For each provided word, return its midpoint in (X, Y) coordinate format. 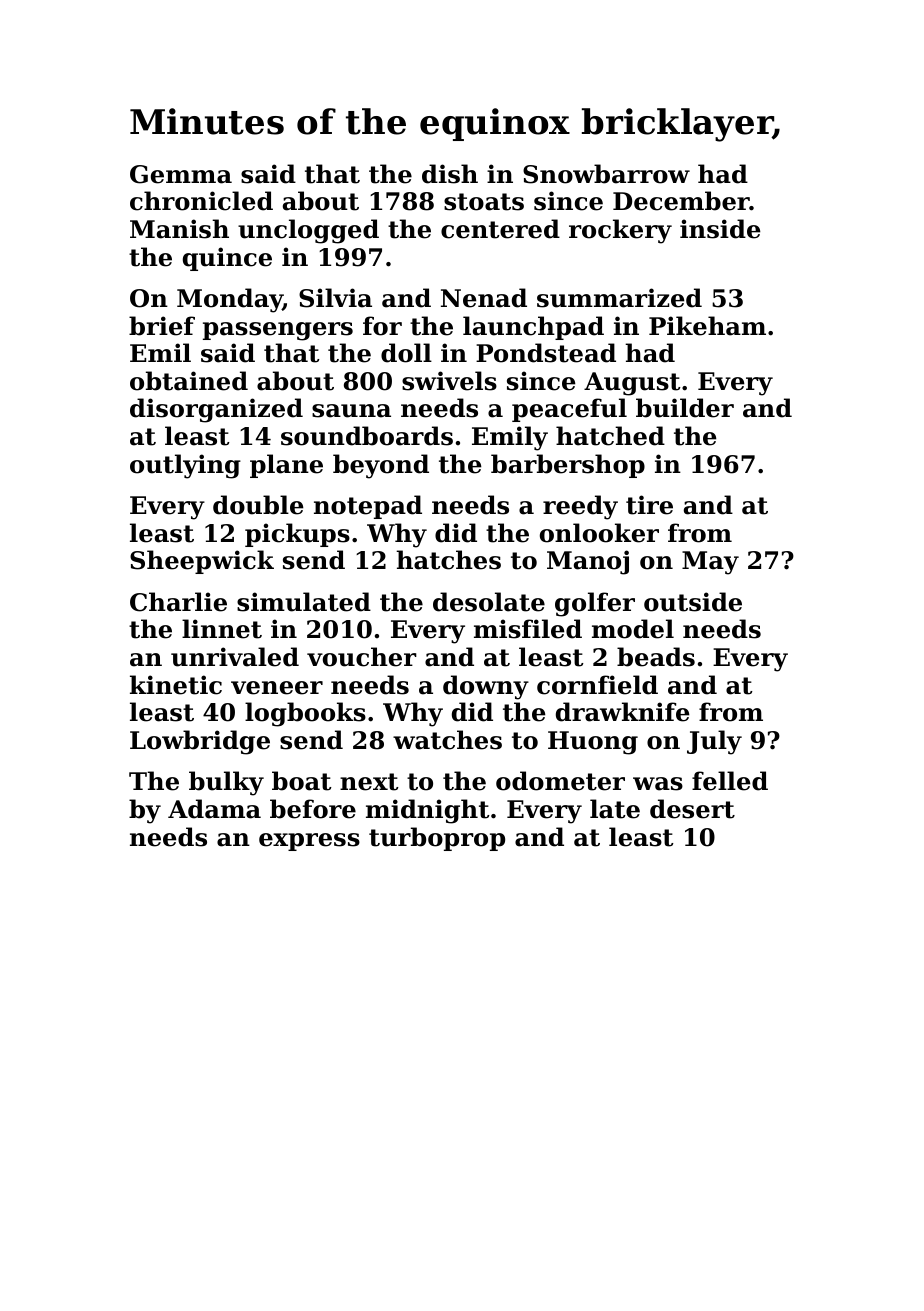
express (309, 842)
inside (720, 229)
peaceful (569, 410)
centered (500, 229)
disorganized (216, 410)
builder (685, 408)
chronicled (201, 201)
